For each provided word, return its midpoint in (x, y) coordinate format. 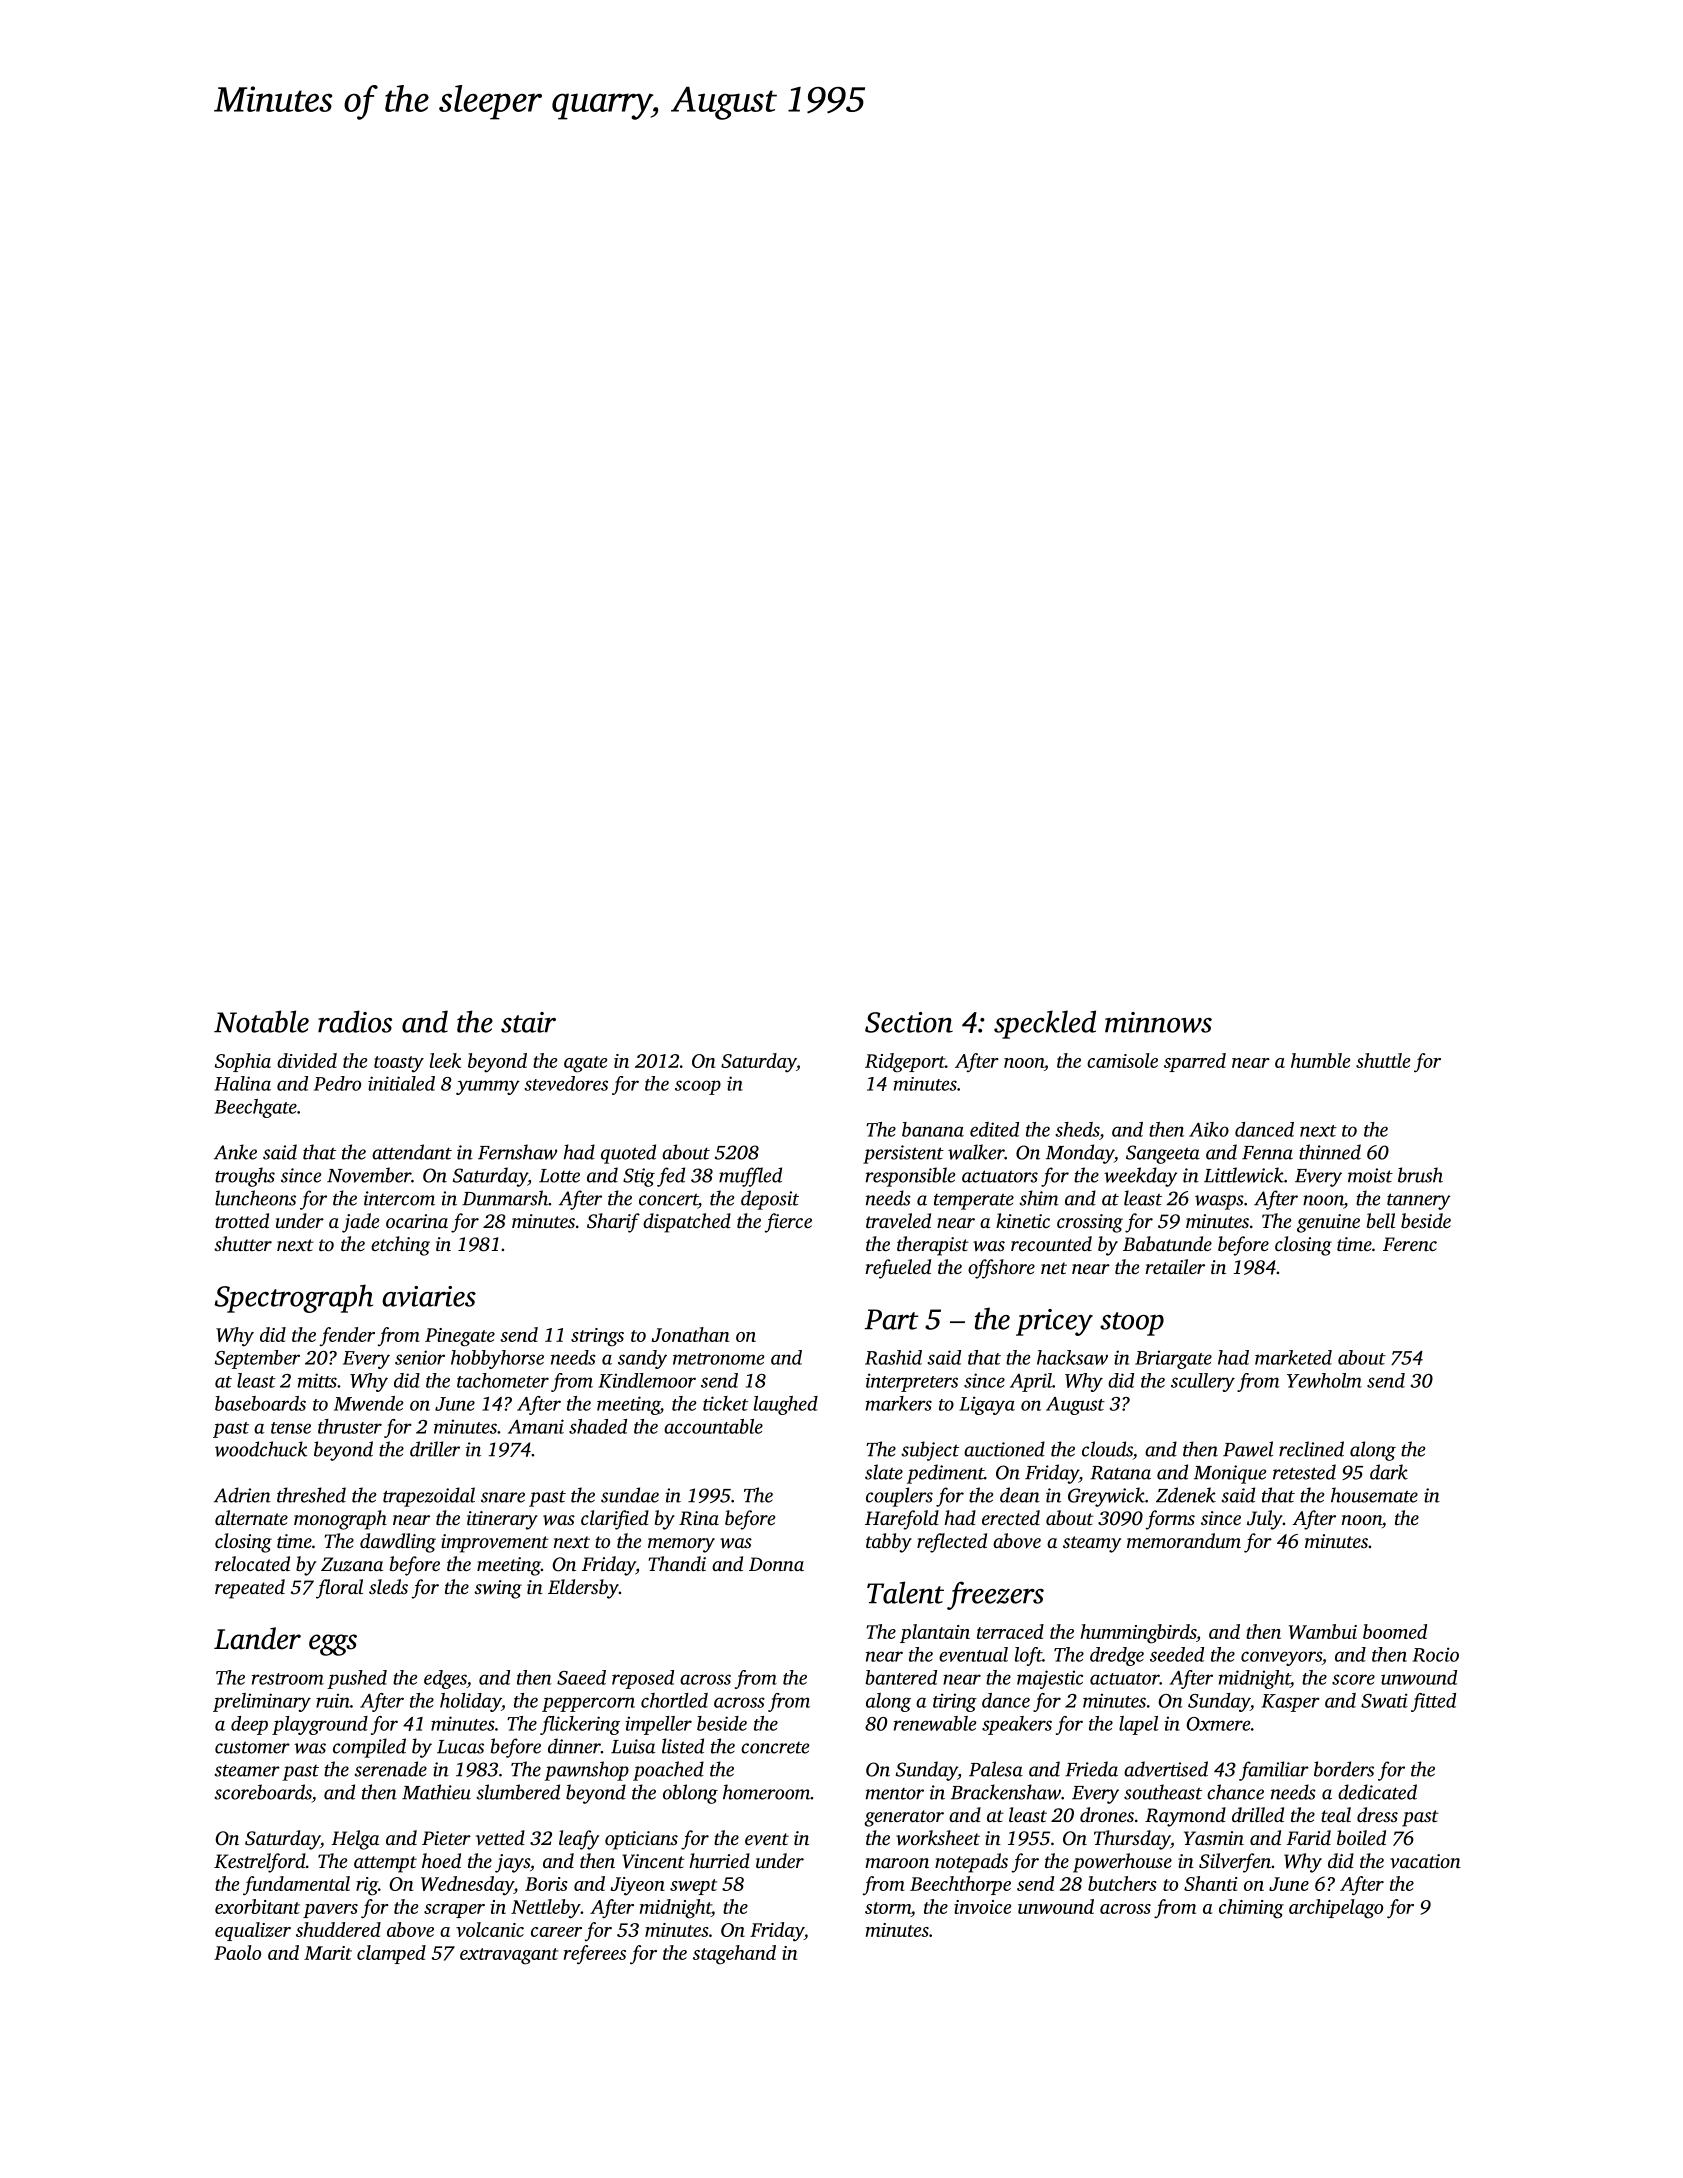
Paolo (237, 1952)
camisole (1122, 1060)
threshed (311, 1495)
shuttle (1383, 1060)
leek (445, 1060)
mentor (895, 1794)
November (369, 1175)
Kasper (1290, 1703)
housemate (1374, 1495)
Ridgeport (905, 1063)
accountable (713, 1426)
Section (909, 1022)
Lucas (460, 1747)
